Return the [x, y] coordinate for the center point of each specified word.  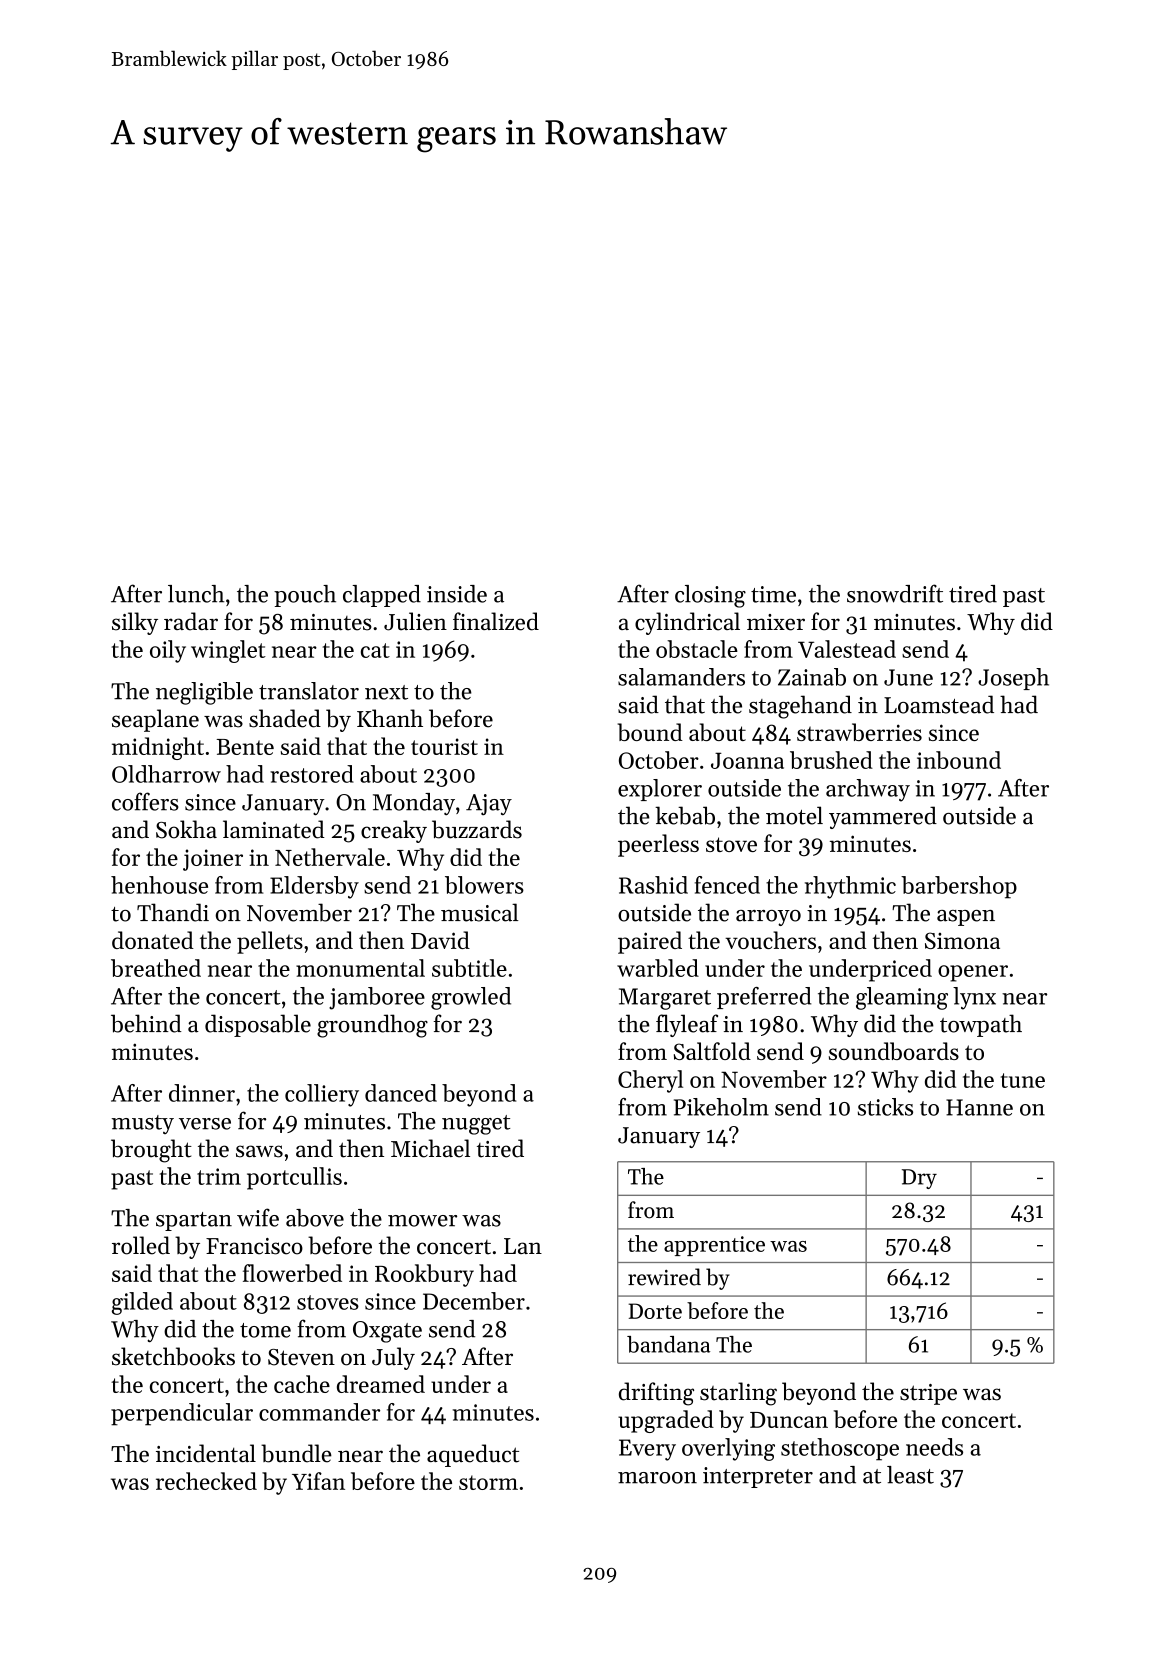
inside [457, 594]
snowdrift [895, 593]
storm [488, 1482]
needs [934, 1447]
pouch [305, 596]
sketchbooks [173, 1356]
